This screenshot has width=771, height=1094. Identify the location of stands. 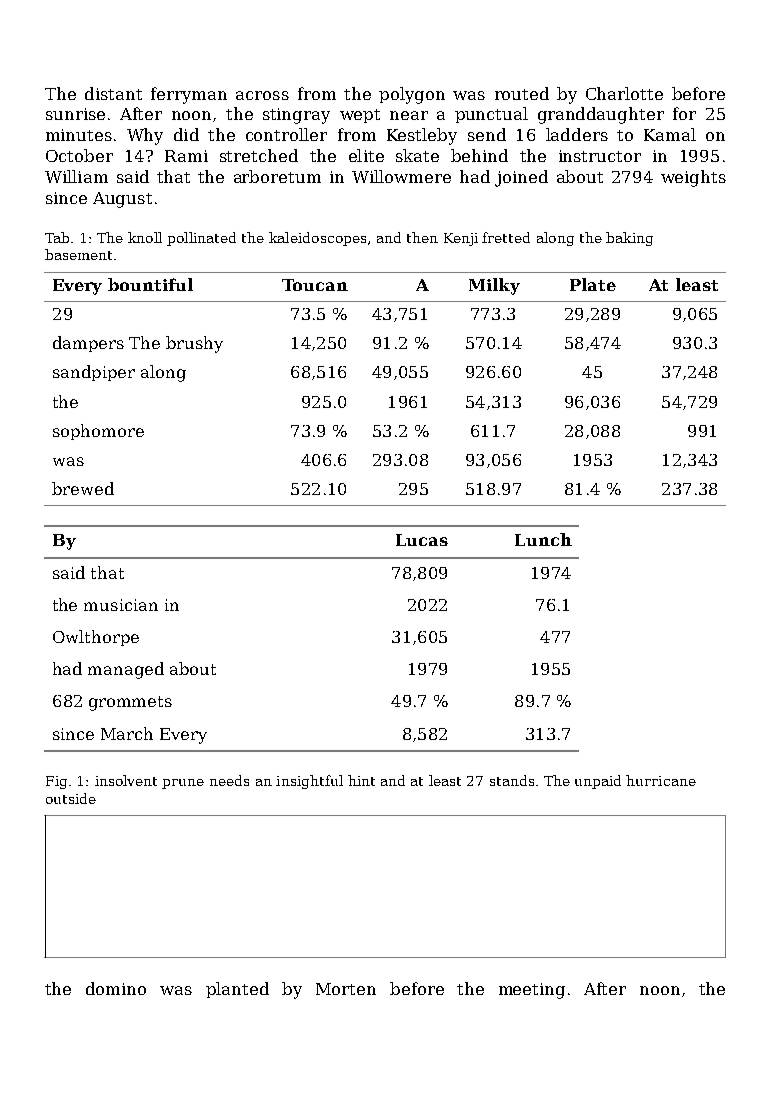
(512, 780).
